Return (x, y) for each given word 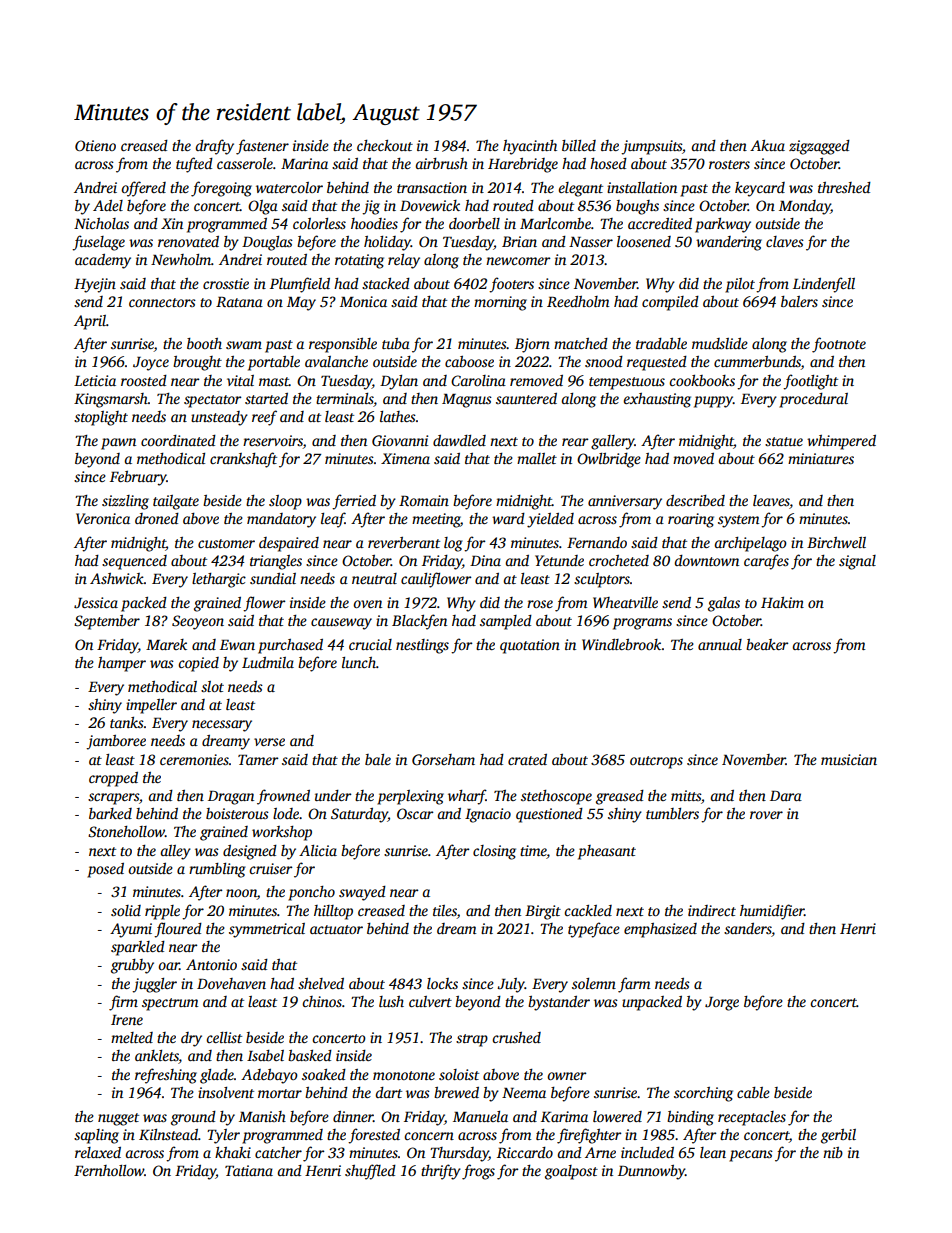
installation (642, 187)
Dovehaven (231, 983)
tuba (396, 343)
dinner (353, 1116)
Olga (263, 207)
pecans (751, 1156)
